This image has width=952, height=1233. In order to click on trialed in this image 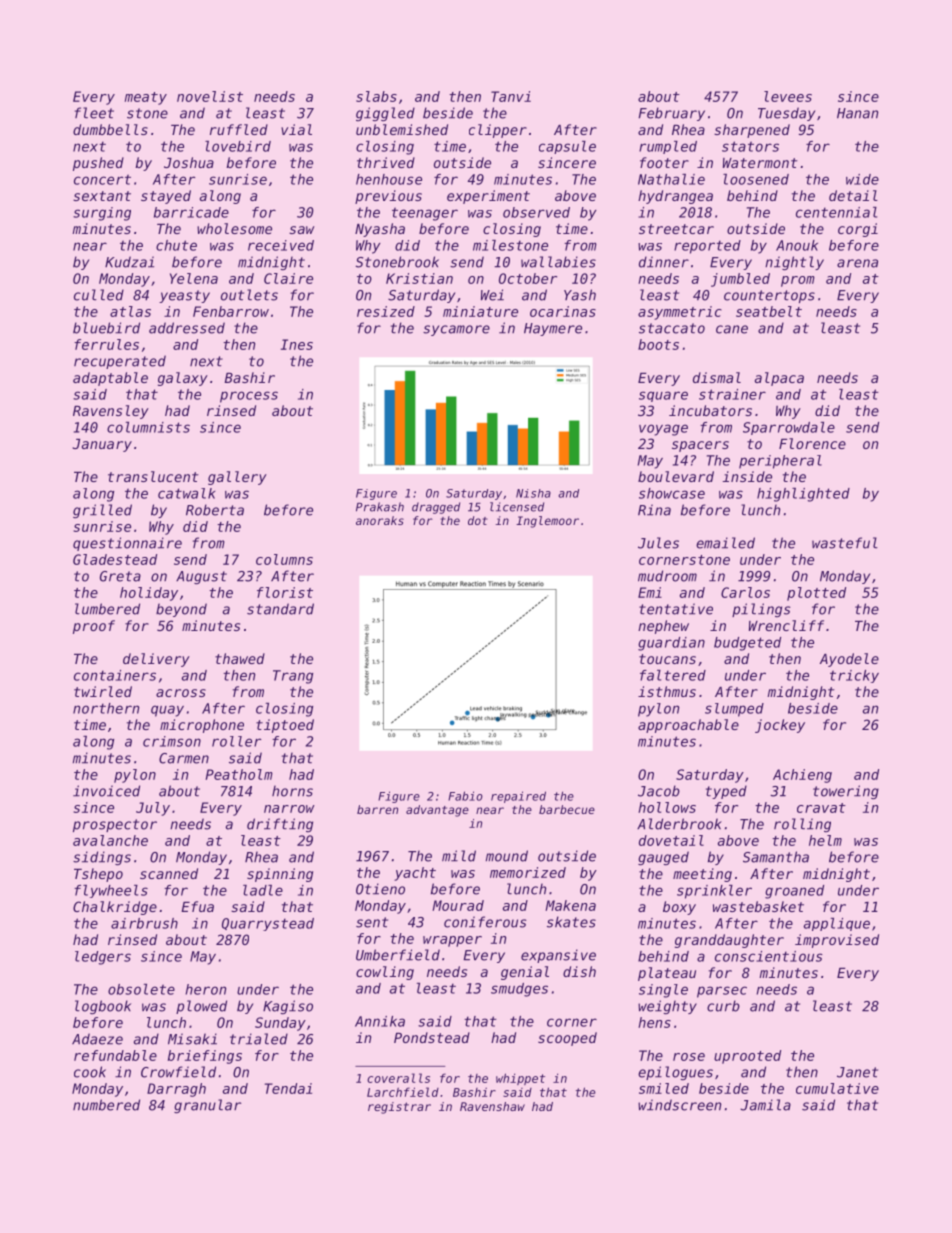, I will do `click(259, 1039)`.
